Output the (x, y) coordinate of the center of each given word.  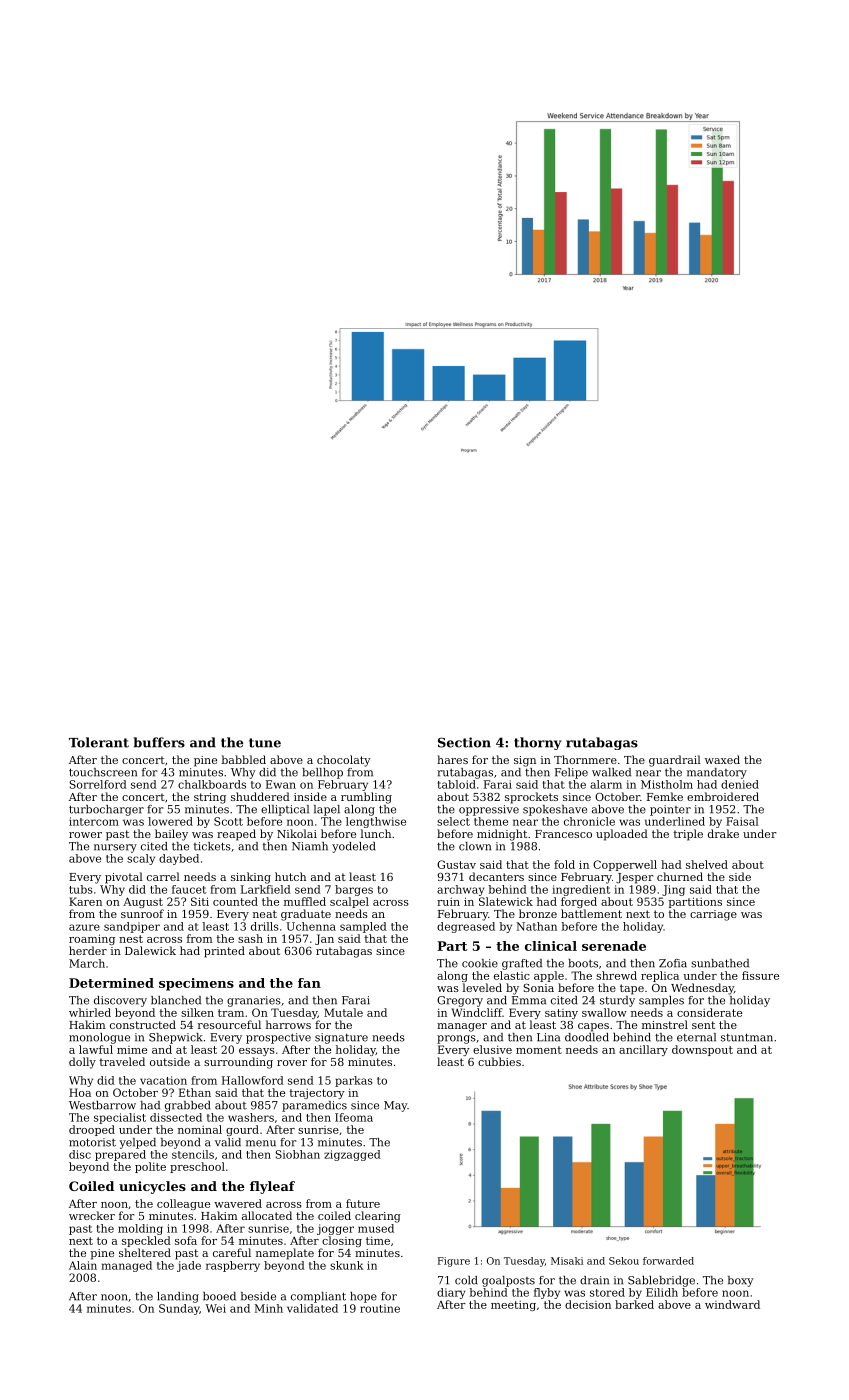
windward (732, 1304)
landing (178, 1297)
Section (464, 742)
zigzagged (352, 1155)
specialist (120, 1118)
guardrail (675, 761)
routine (380, 1308)
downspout (702, 1050)
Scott (228, 821)
